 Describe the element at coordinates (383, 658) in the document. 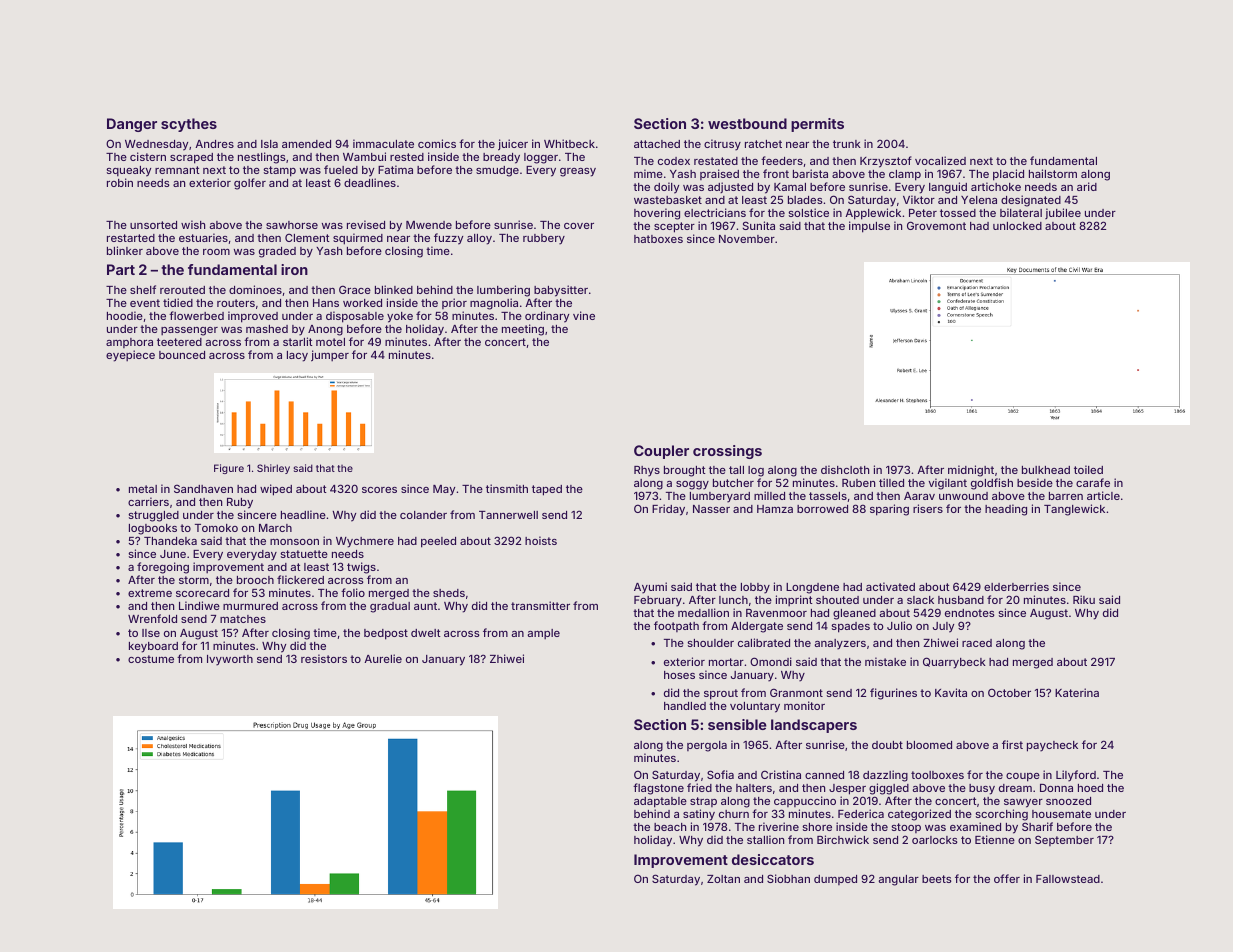

I see `Aurelie` at that location.
